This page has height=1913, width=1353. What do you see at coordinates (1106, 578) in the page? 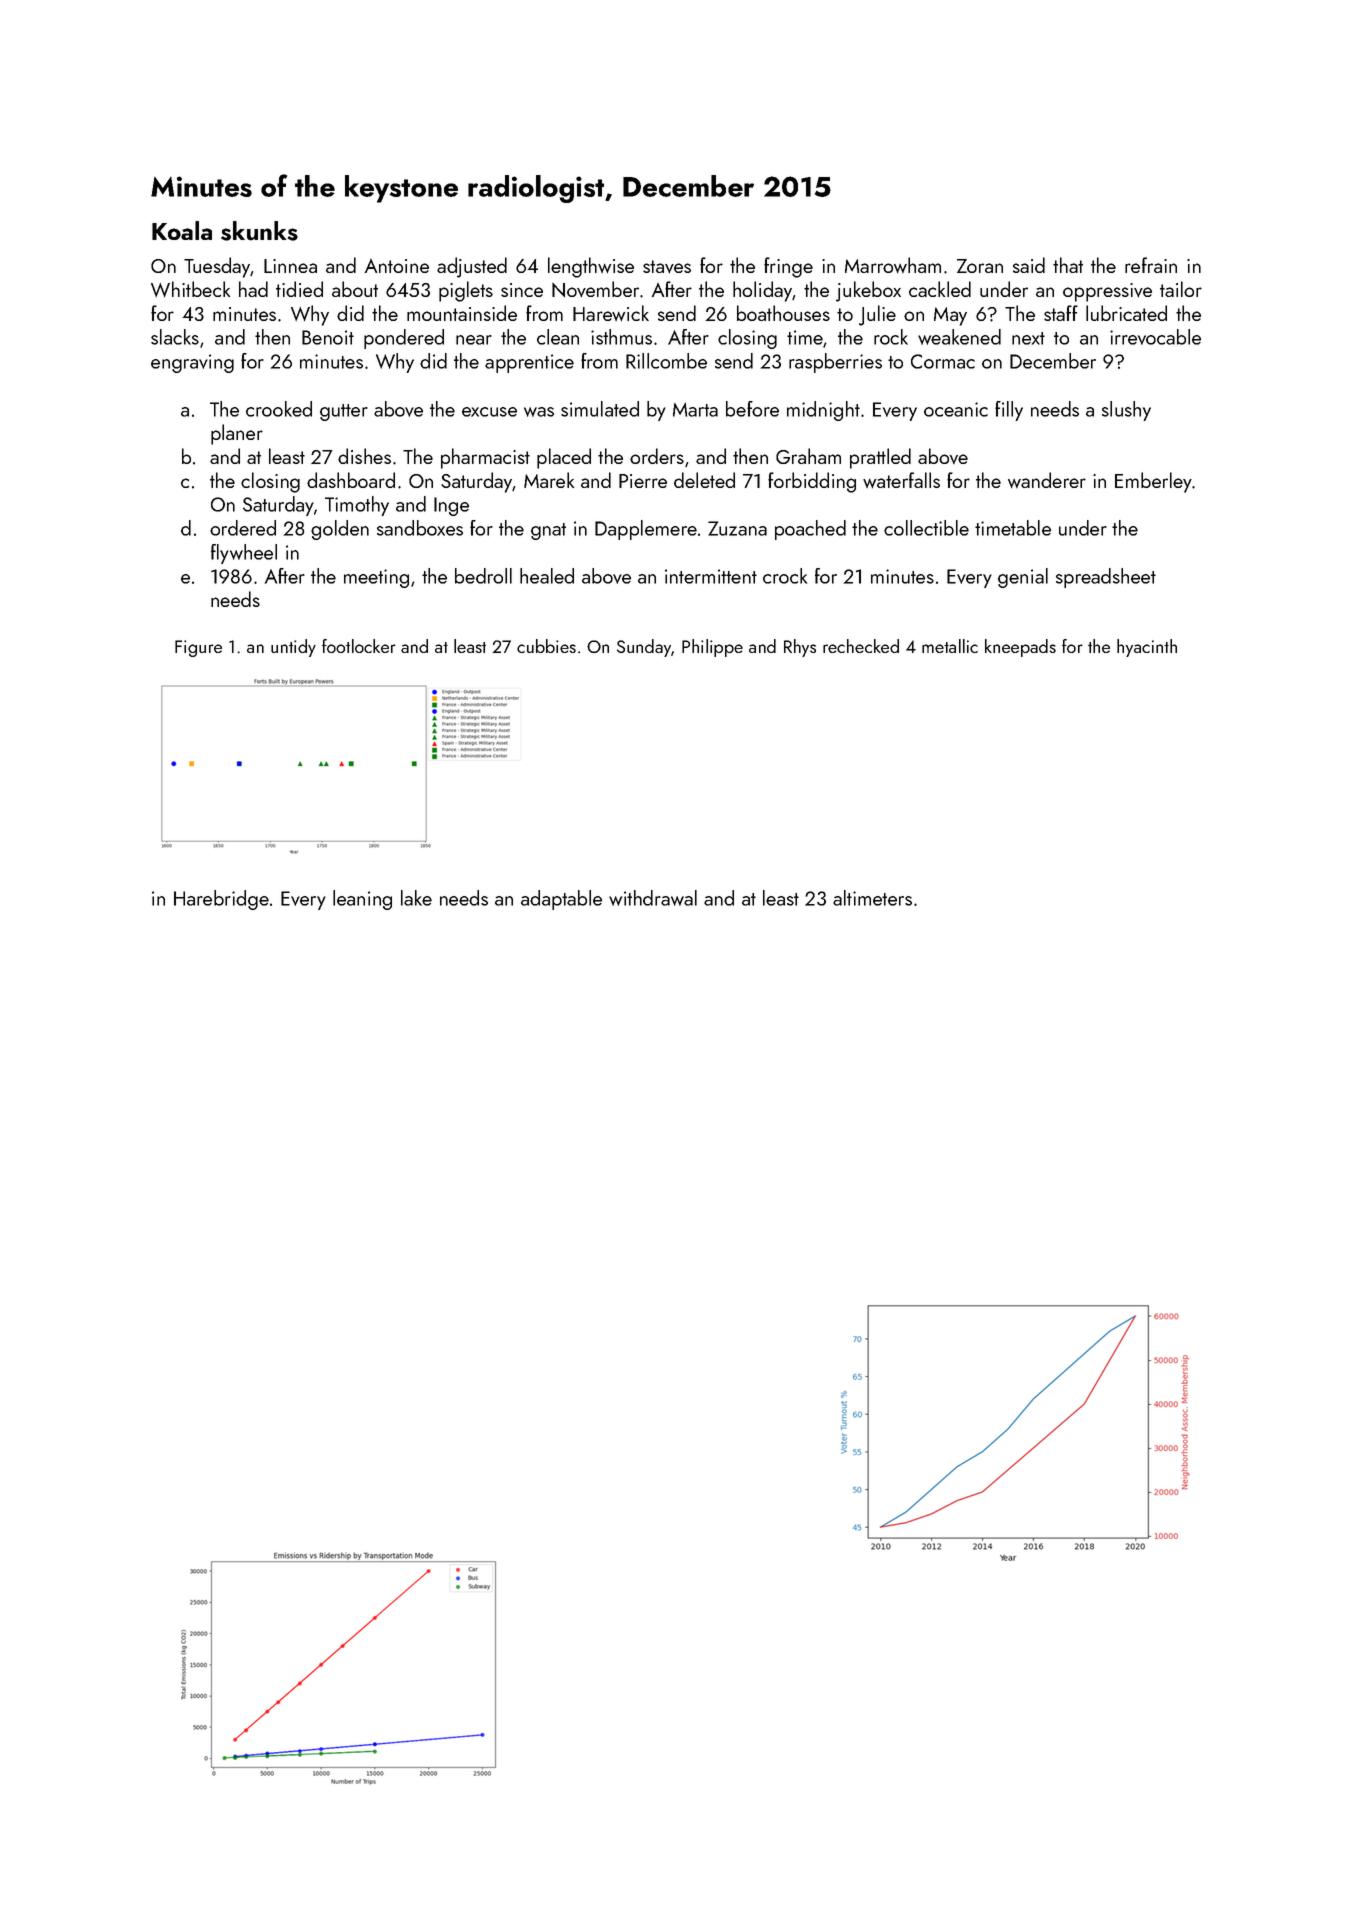
I see `spreadsheet` at bounding box center [1106, 578].
